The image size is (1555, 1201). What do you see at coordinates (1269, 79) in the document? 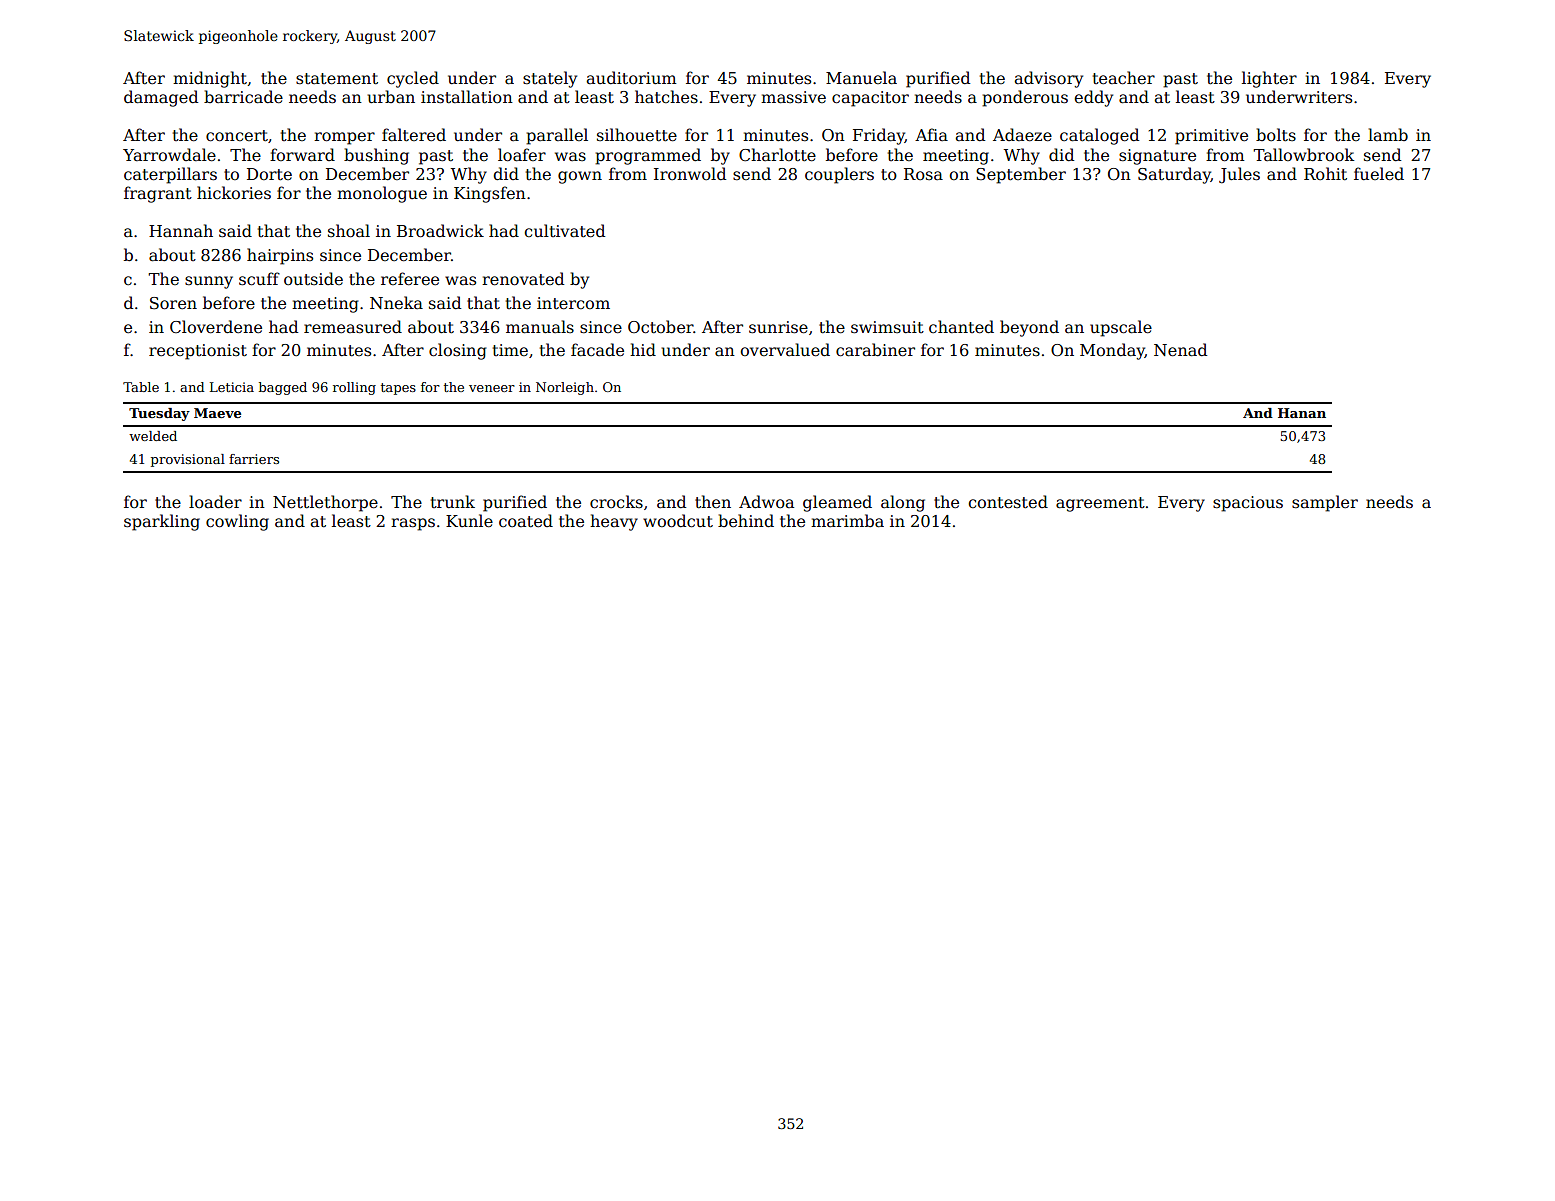
I see `lighter` at bounding box center [1269, 79].
